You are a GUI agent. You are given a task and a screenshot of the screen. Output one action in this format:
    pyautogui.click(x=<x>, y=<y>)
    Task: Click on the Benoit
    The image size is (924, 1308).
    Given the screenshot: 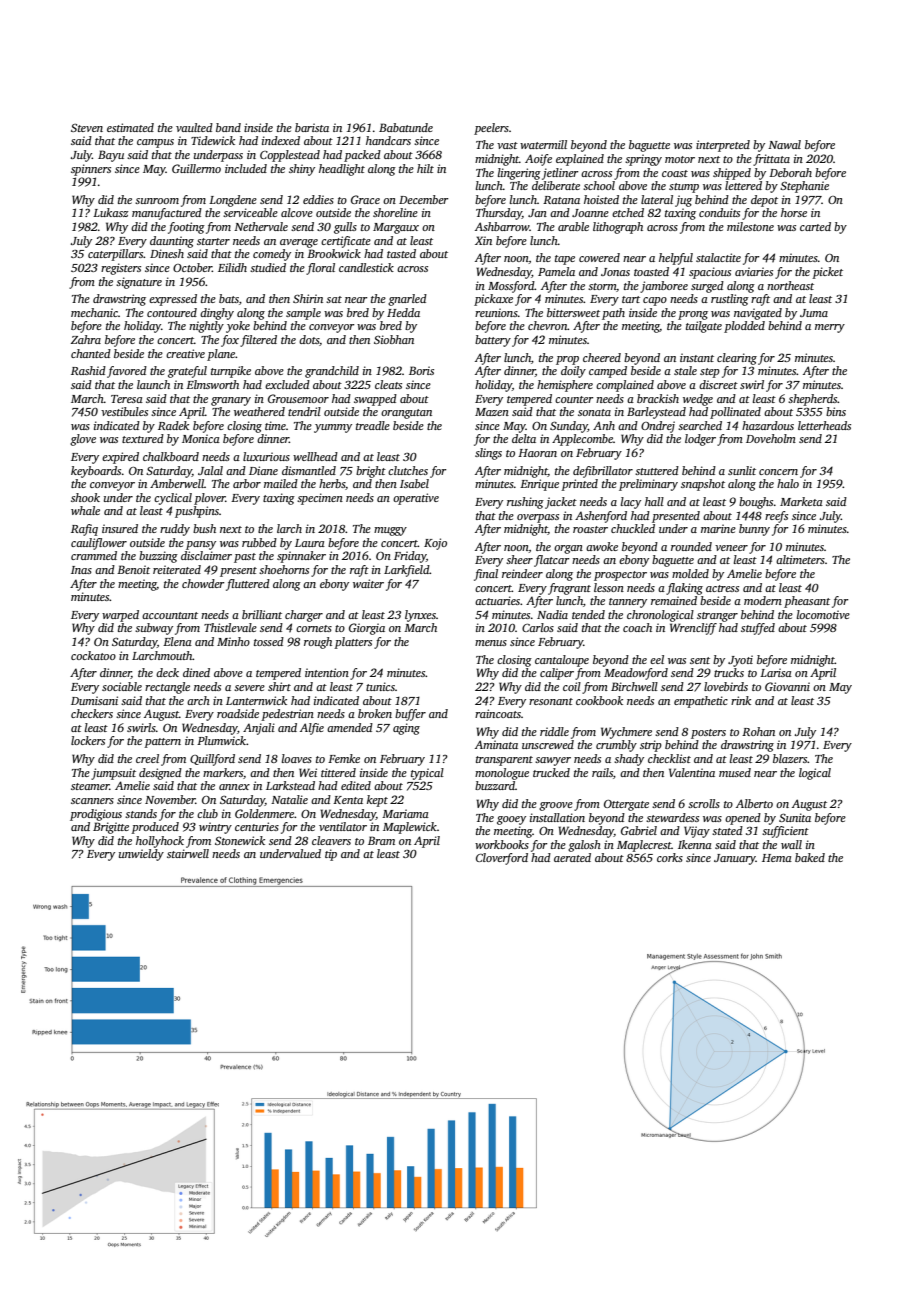 What is the action you would take?
    pyautogui.click(x=133, y=569)
